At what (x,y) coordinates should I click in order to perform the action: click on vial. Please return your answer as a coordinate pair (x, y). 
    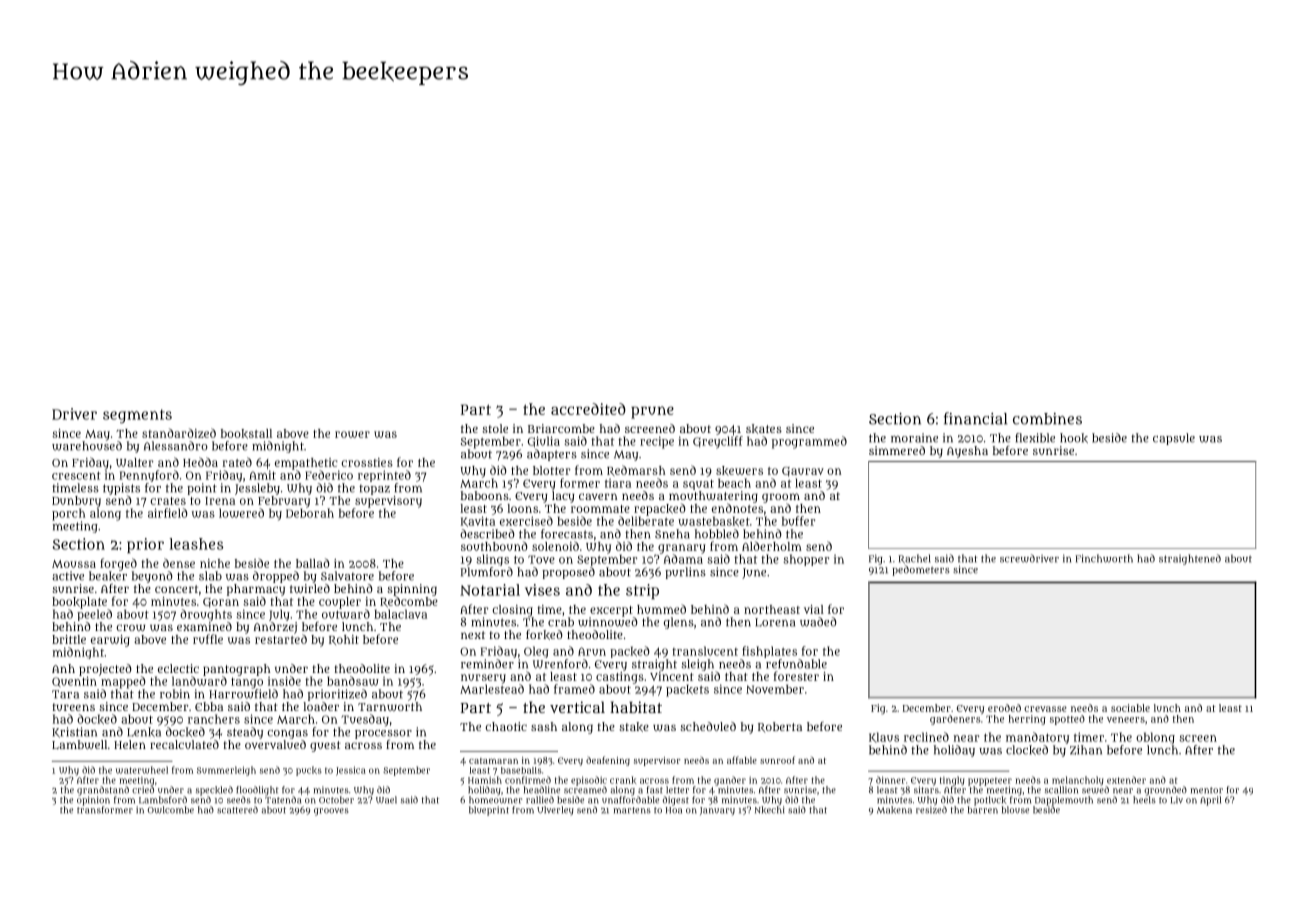
    Looking at the image, I should click on (814, 609).
